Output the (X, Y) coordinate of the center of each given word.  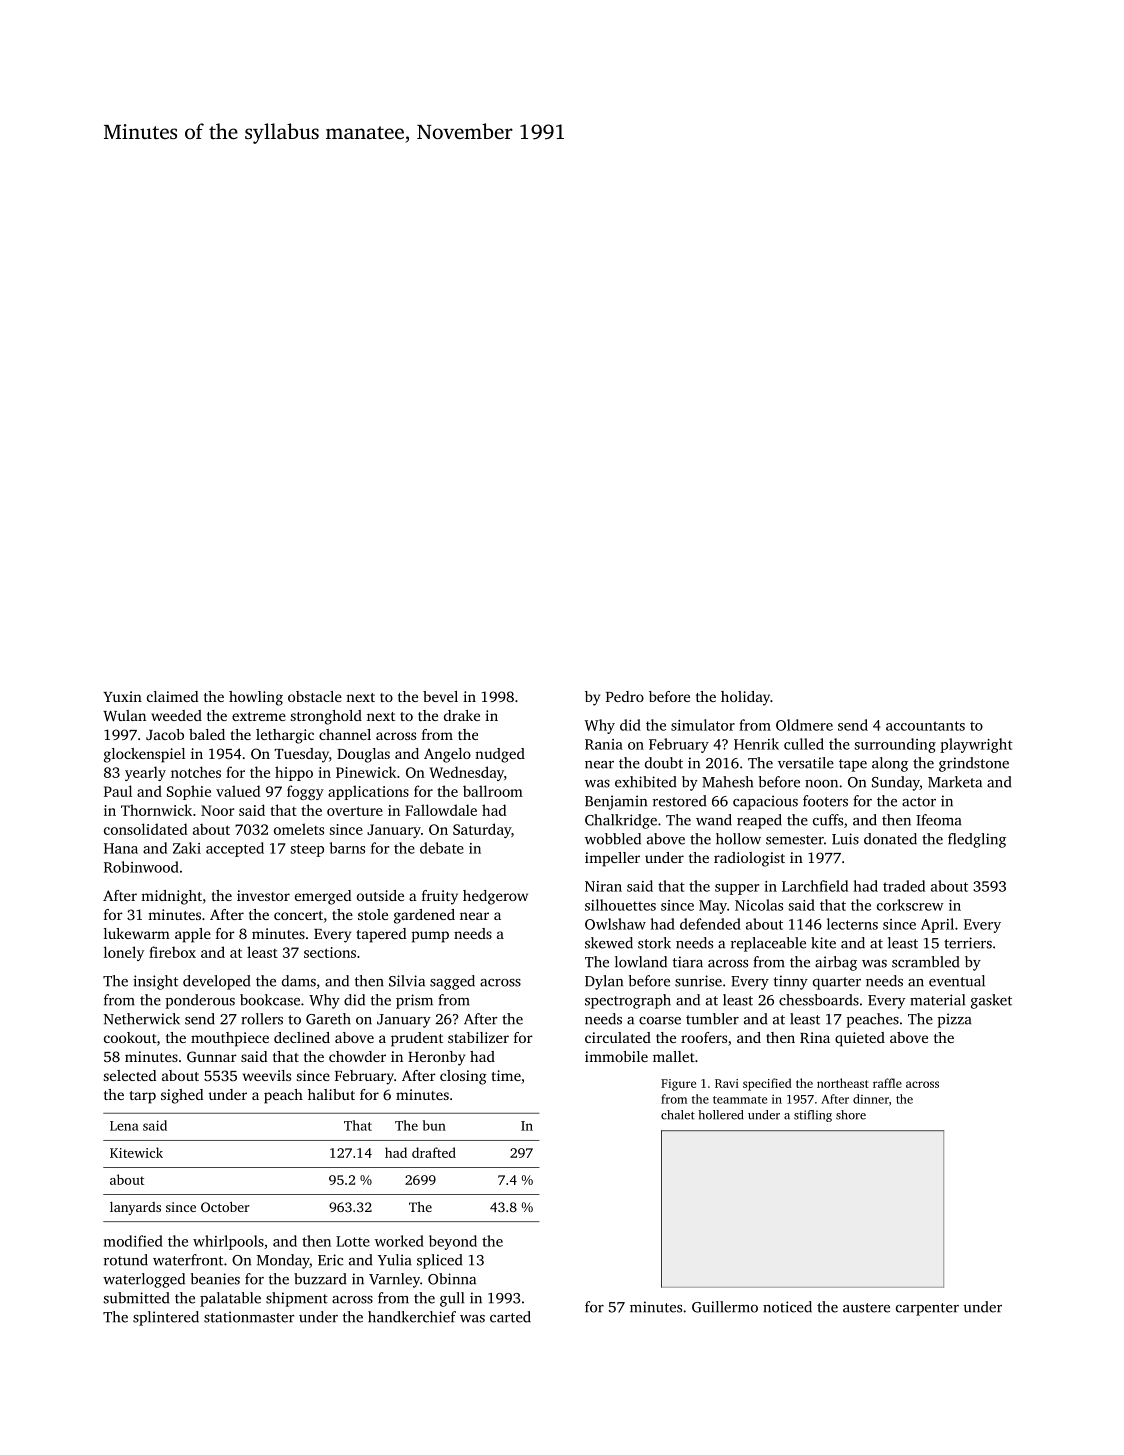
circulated (618, 1037)
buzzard (320, 1279)
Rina (815, 1037)
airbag (836, 963)
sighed (182, 1096)
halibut (331, 1094)
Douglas (363, 755)
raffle (887, 1083)
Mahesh (727, 782)
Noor (218, 810)
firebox (172, 952)
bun (434, 1125)
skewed (609, 943)
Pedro (625, 696)
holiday (745, 698)
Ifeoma (939, 820)
